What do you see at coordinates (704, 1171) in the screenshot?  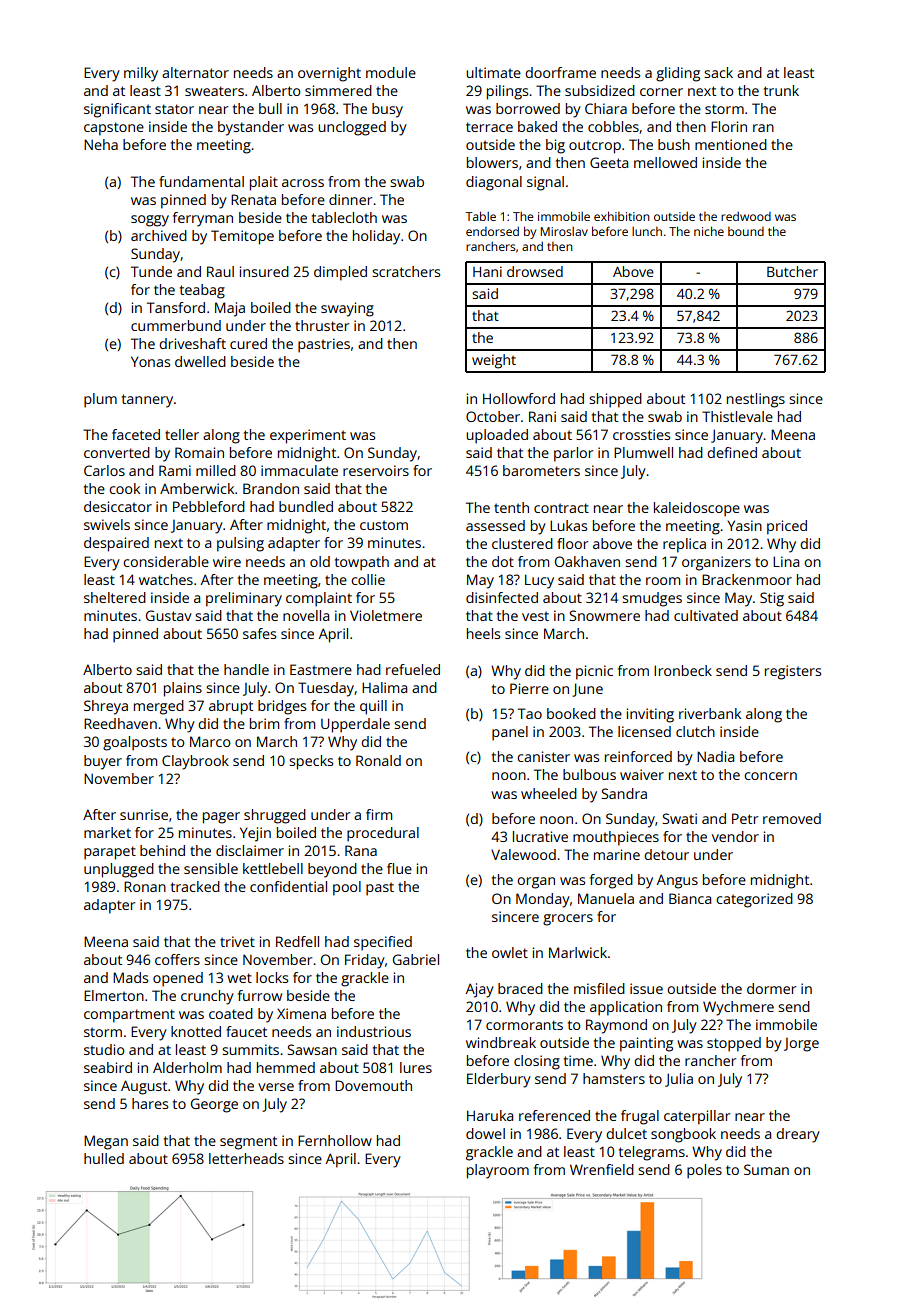 I see `poles` at bounding box center [704, 1171].
